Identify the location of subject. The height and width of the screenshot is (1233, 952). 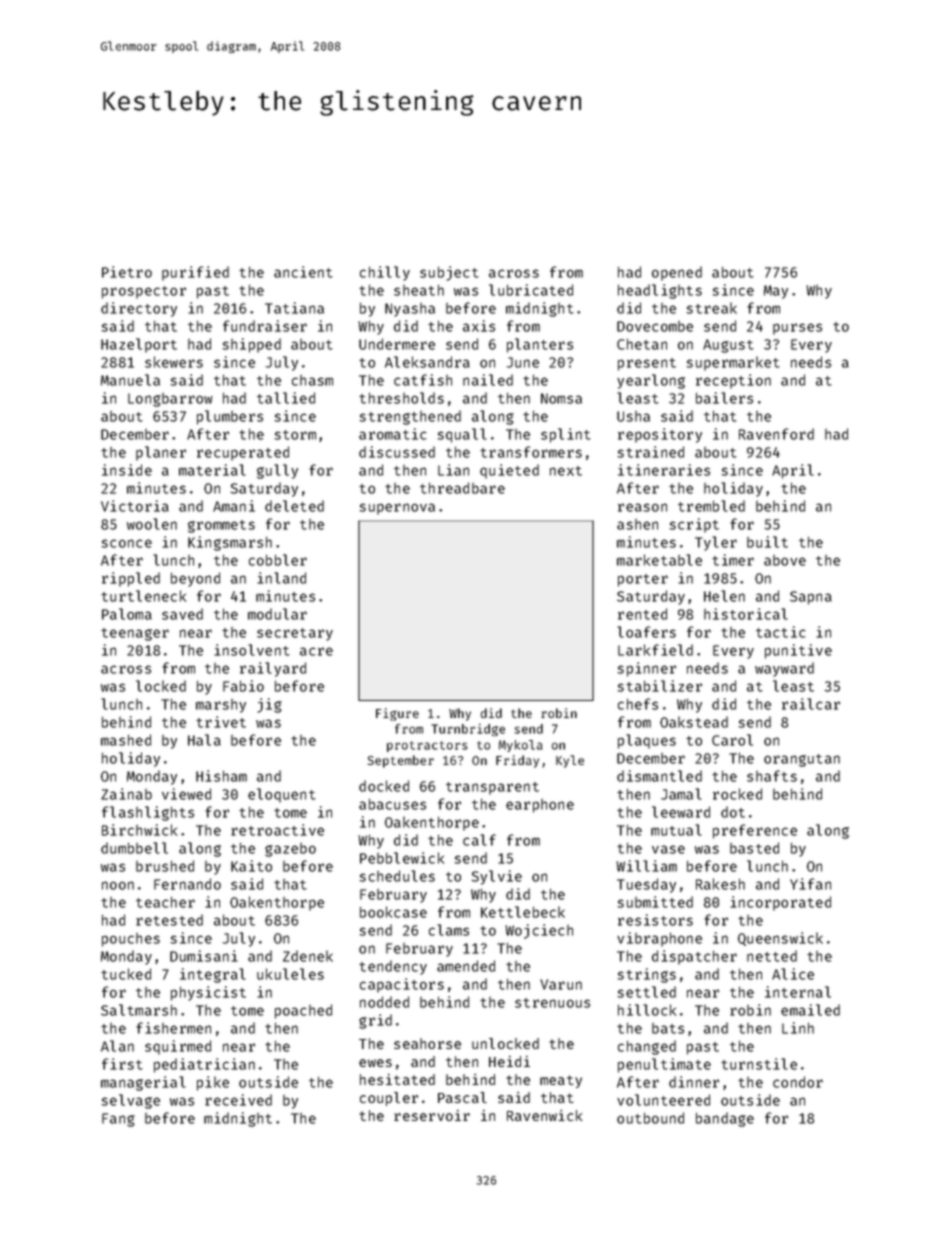
(449, 273).
